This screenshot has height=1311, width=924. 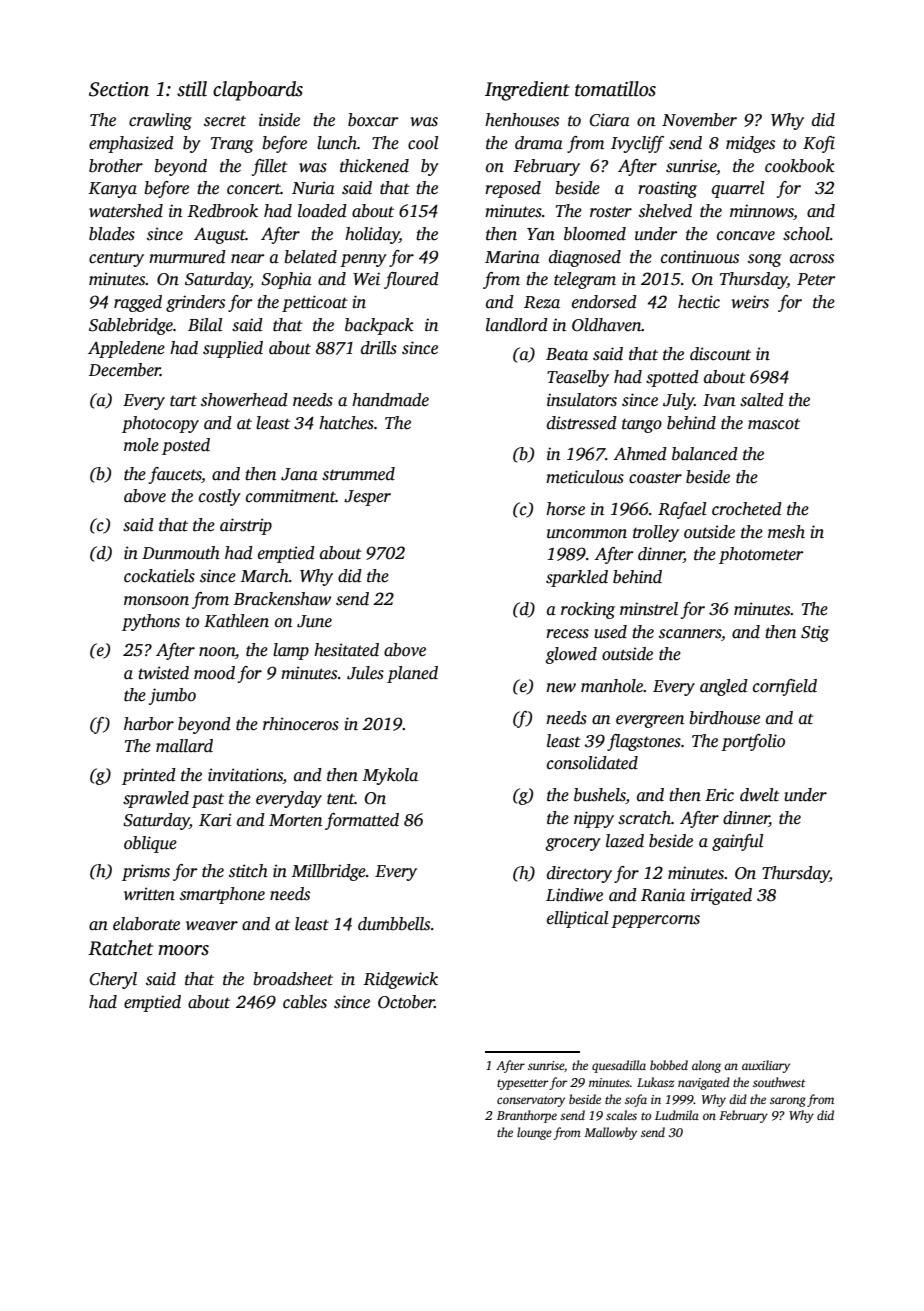 I want to click on Kathleen, so click(x=236, y=621).
